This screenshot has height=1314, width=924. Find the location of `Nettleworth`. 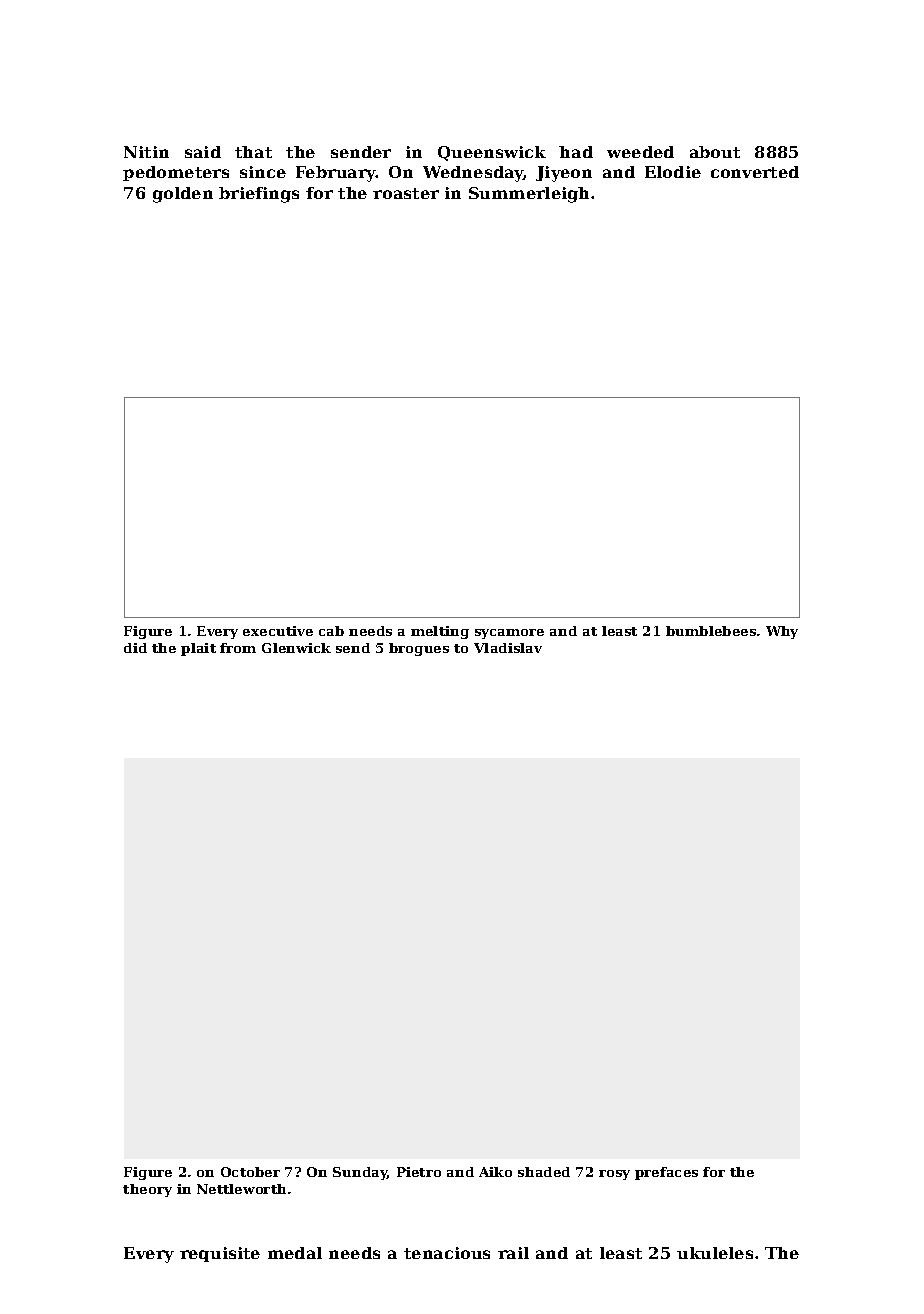

Nettleworth is located at coordinates (241, 1189).
